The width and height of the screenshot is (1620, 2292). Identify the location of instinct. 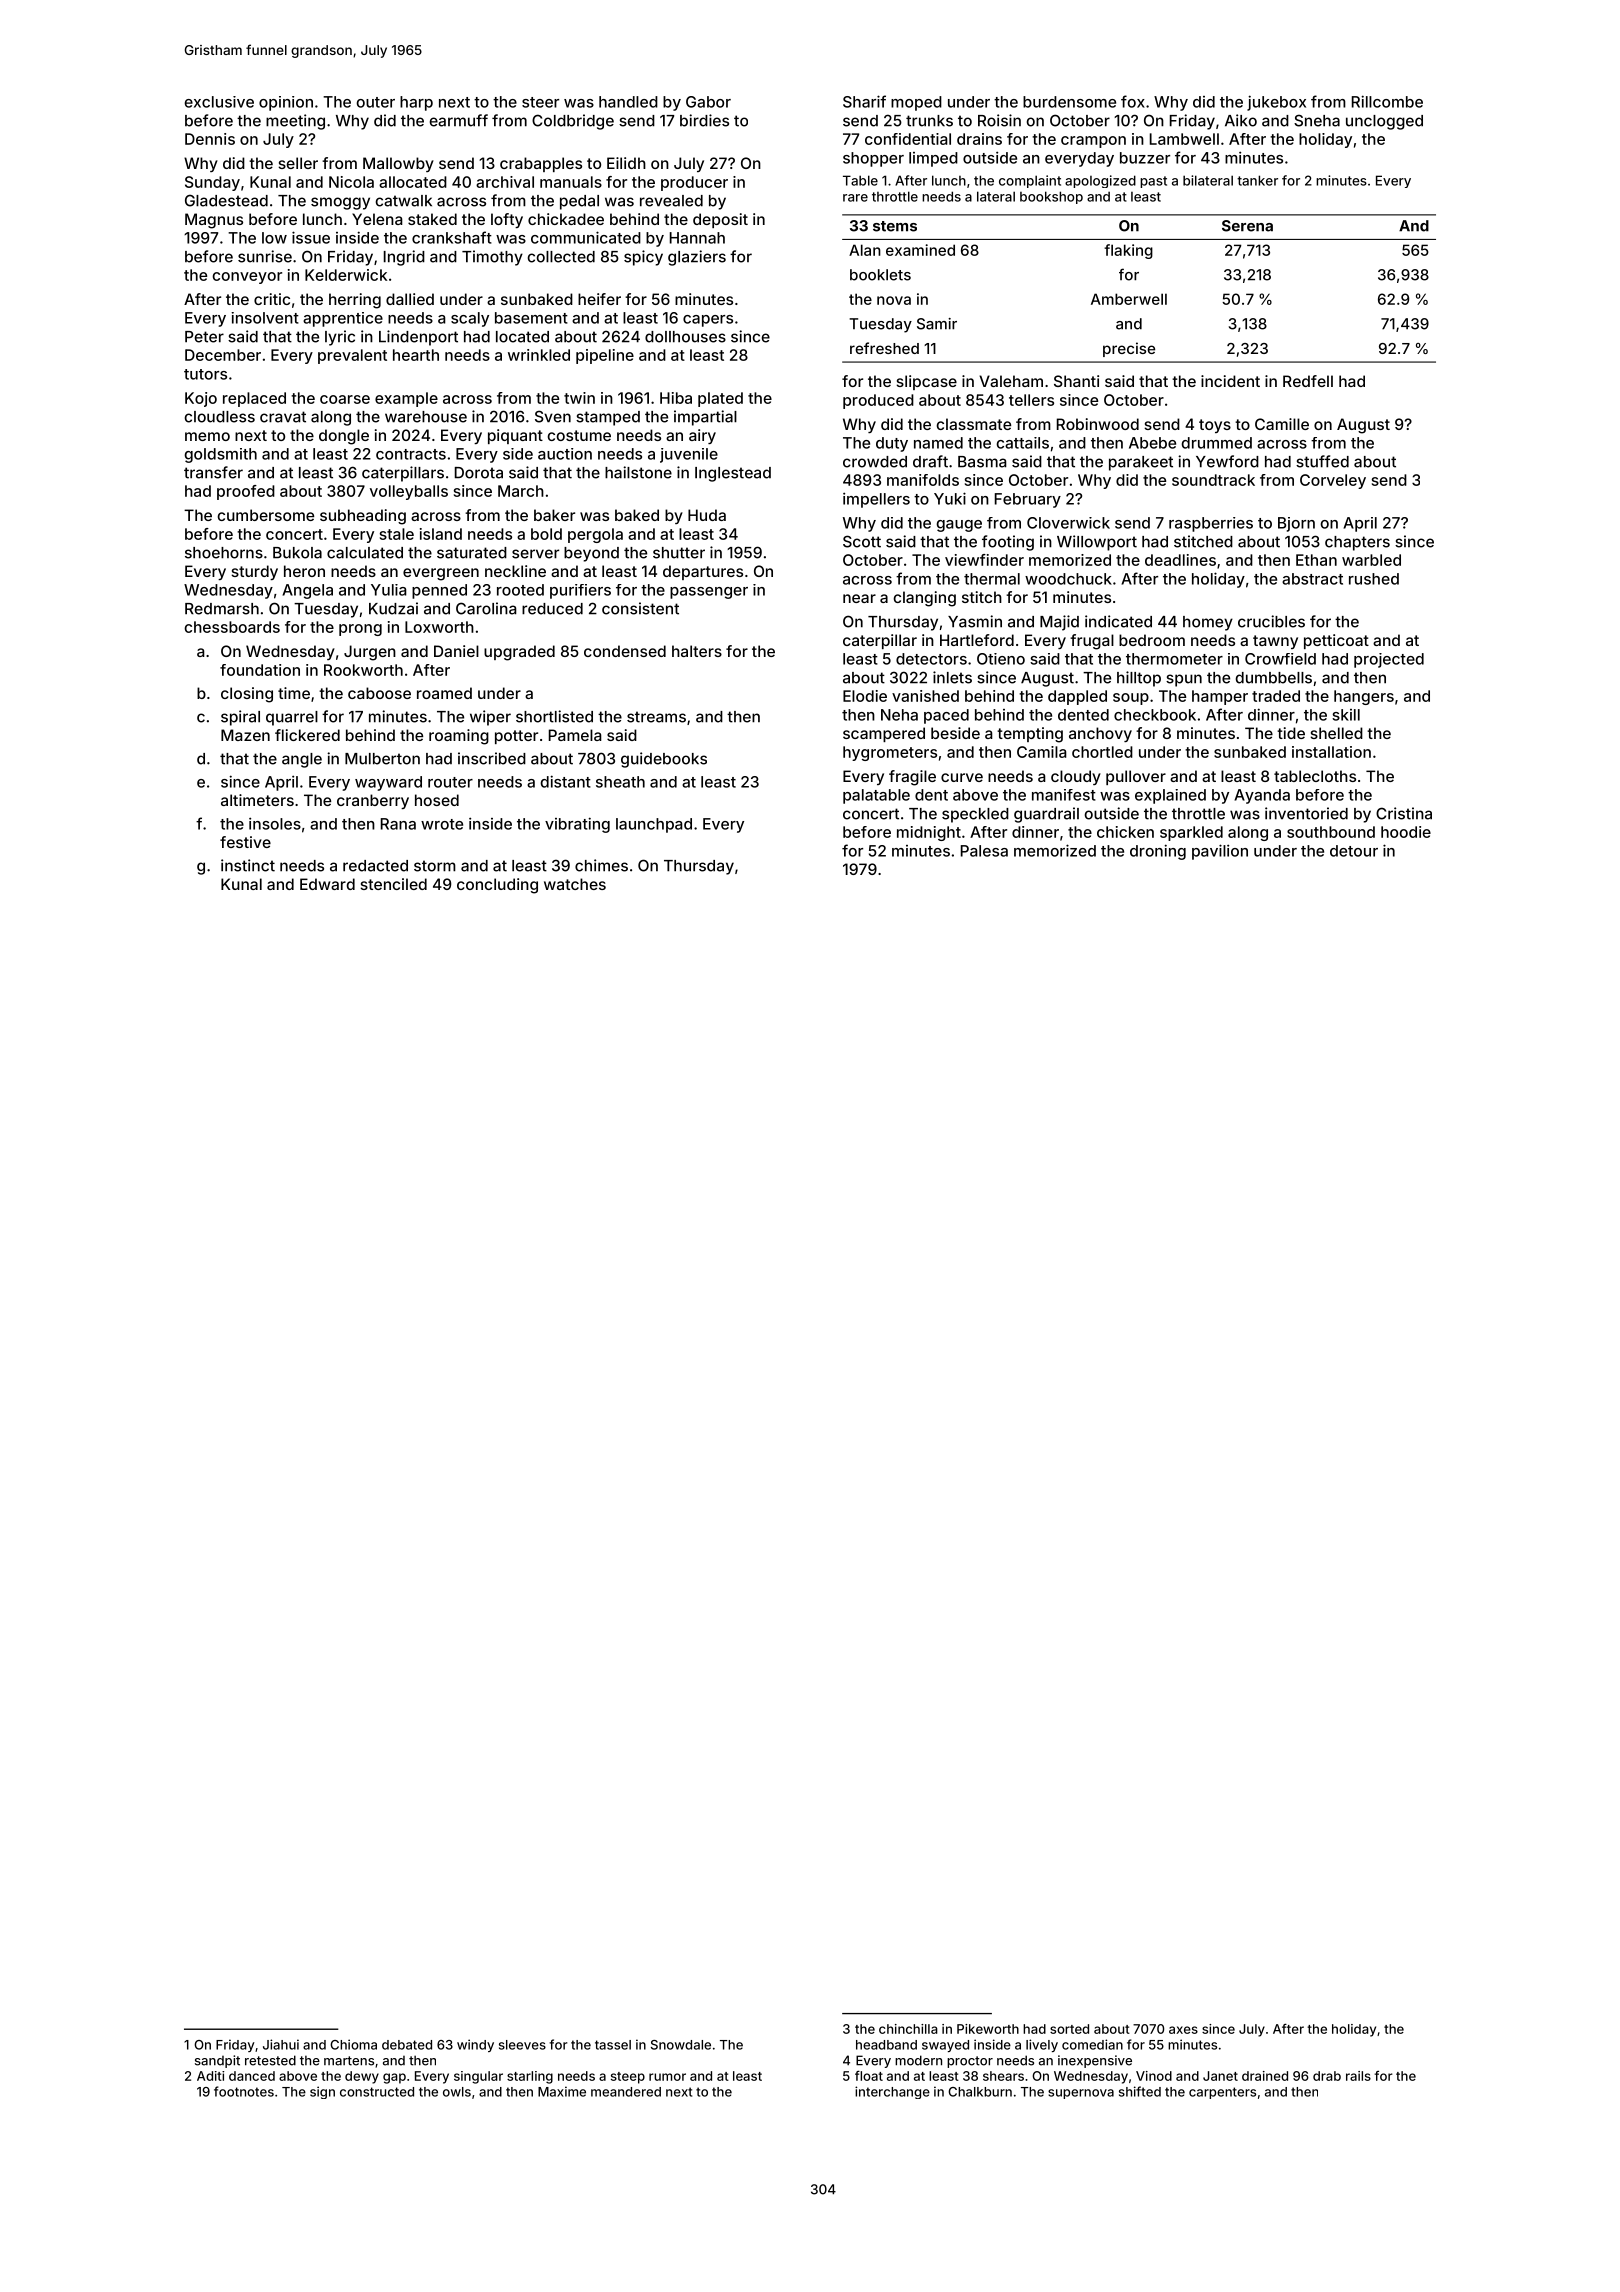
(248, 865).
